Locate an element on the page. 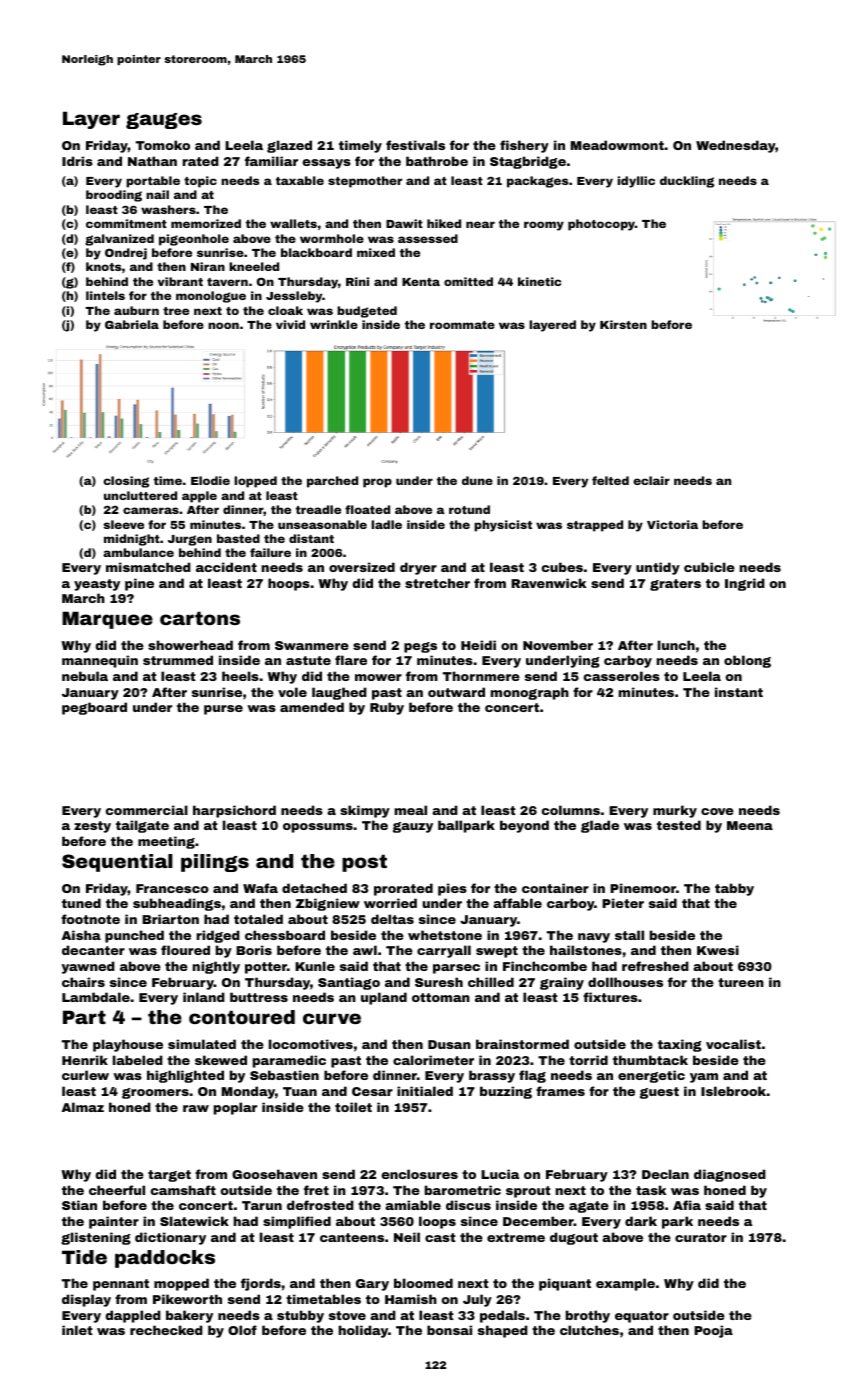 This page has height=1400, width=849. lunch is located at coordinates (676, 645).
